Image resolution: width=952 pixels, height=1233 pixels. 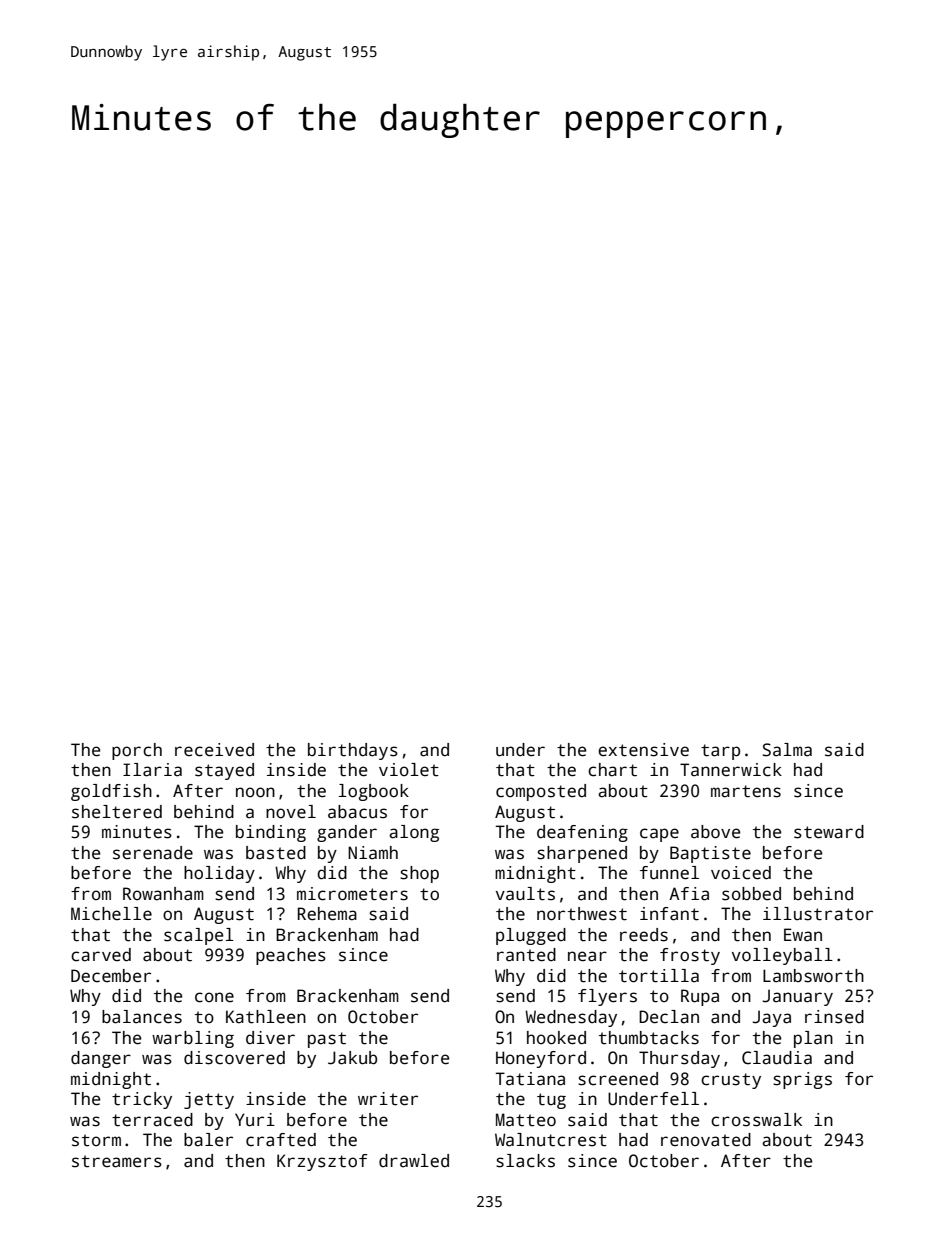 What do you see at coordinates (710, 854) in the screenshot?
I see `Baptiste` at bounding box center [710, 854].
